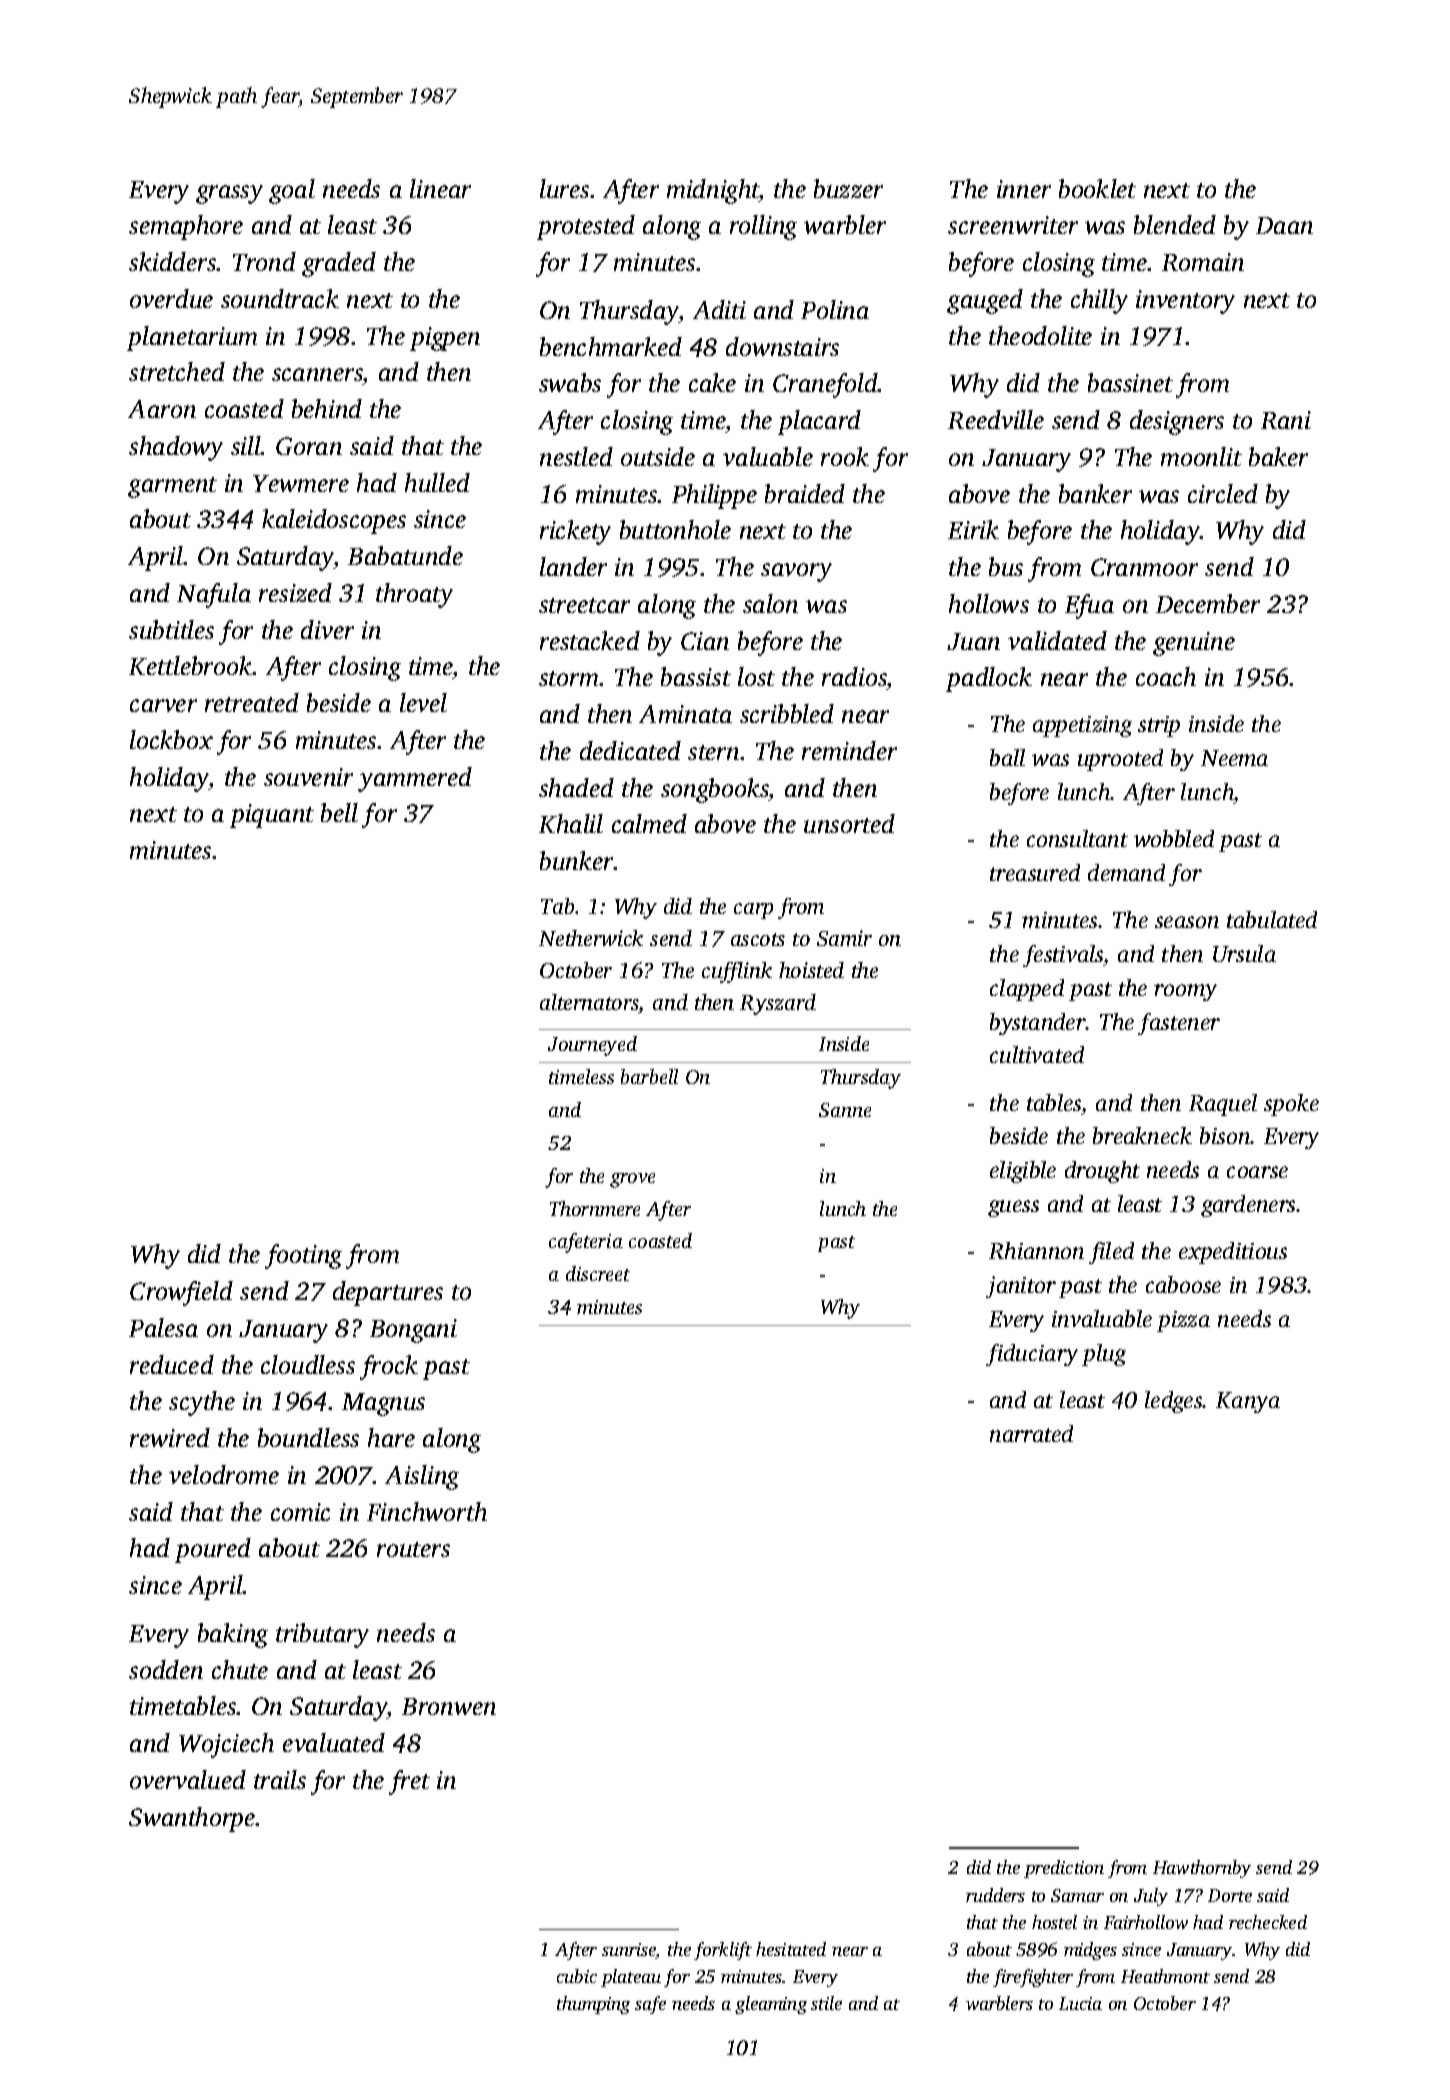 The height and width of the screenshot is (2100, 1450). I want to click on shaded, so click(576, 787).
